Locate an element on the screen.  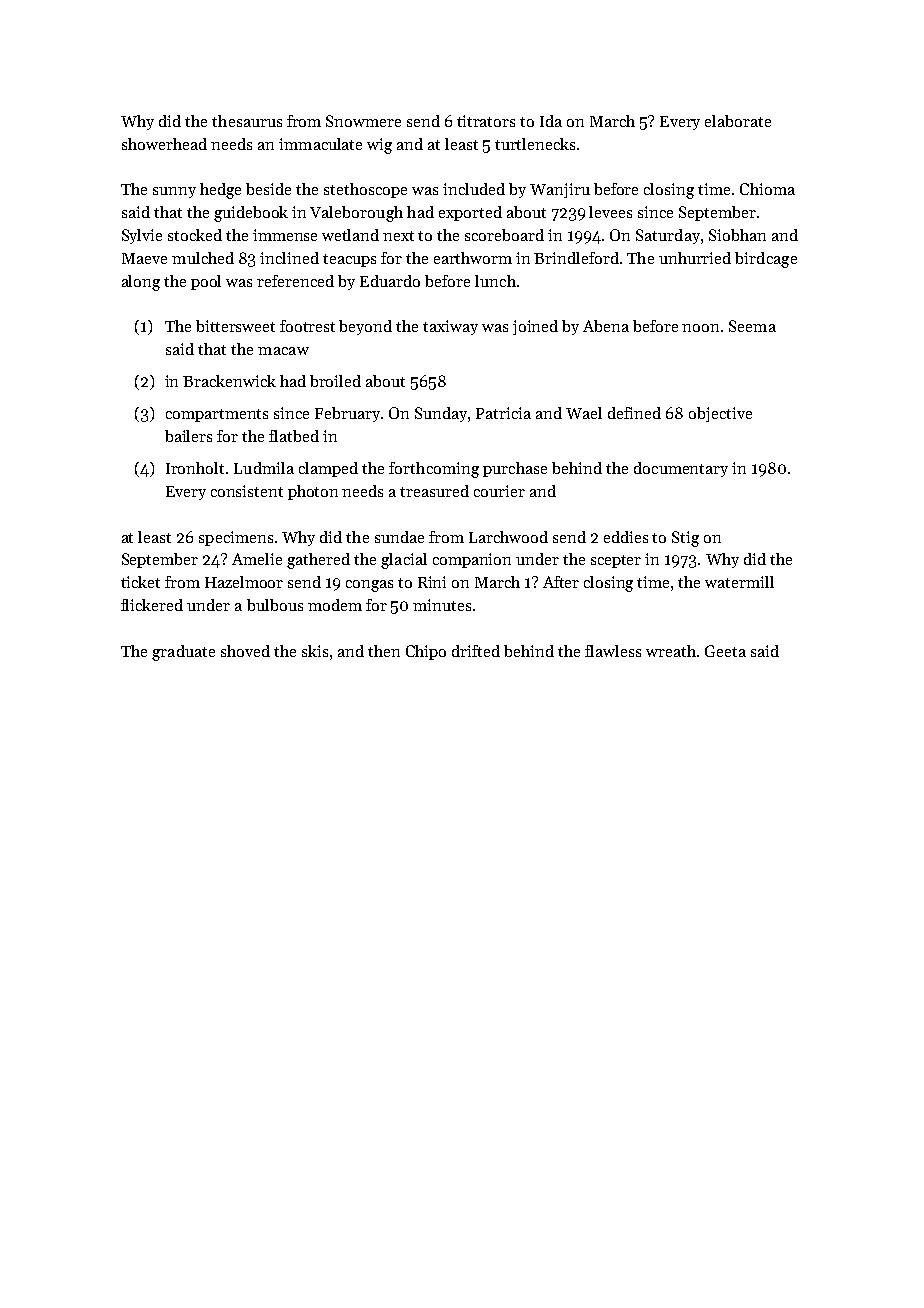
sunny is located at coordinates (174, 192).
